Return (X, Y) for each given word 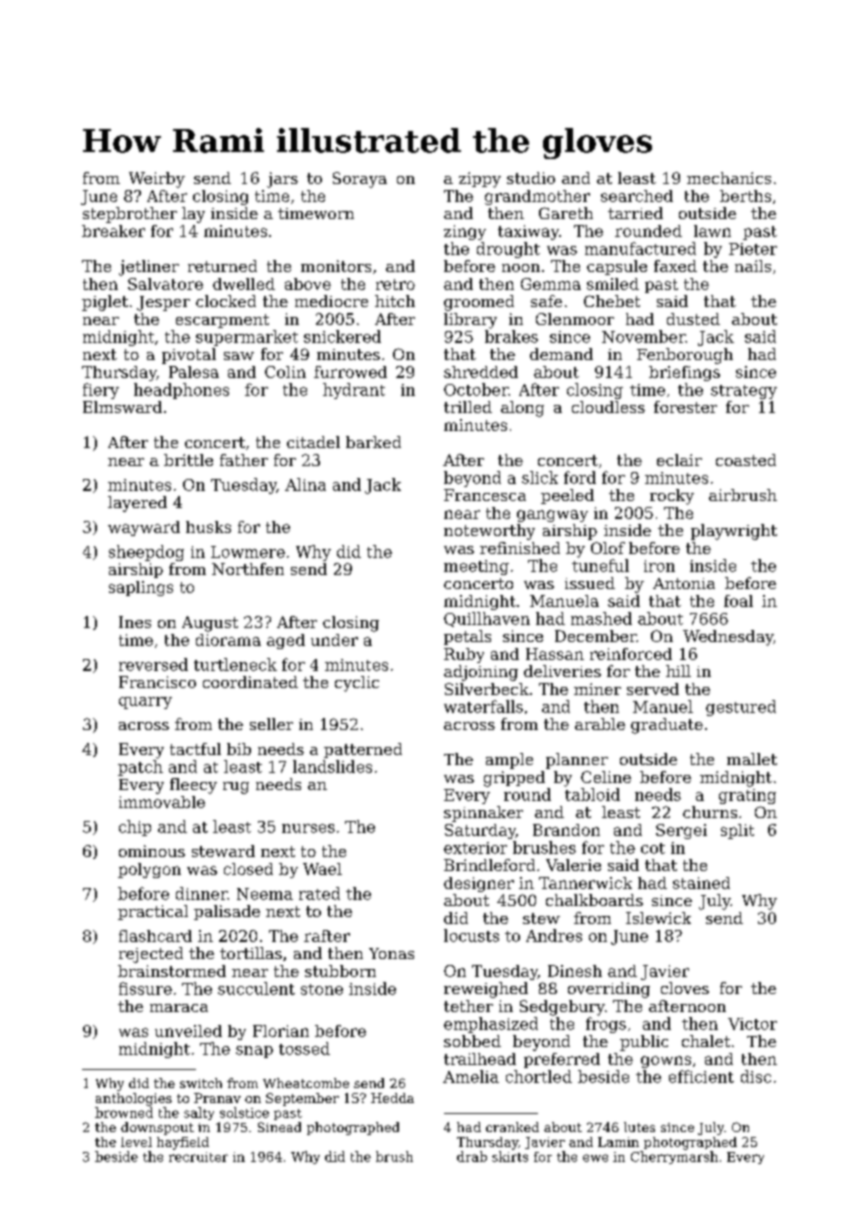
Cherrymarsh (674, 1157)
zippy (480, 180)
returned (222, 266)
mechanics (729, 178)
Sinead (279, 1127)
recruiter (198, 1157)
